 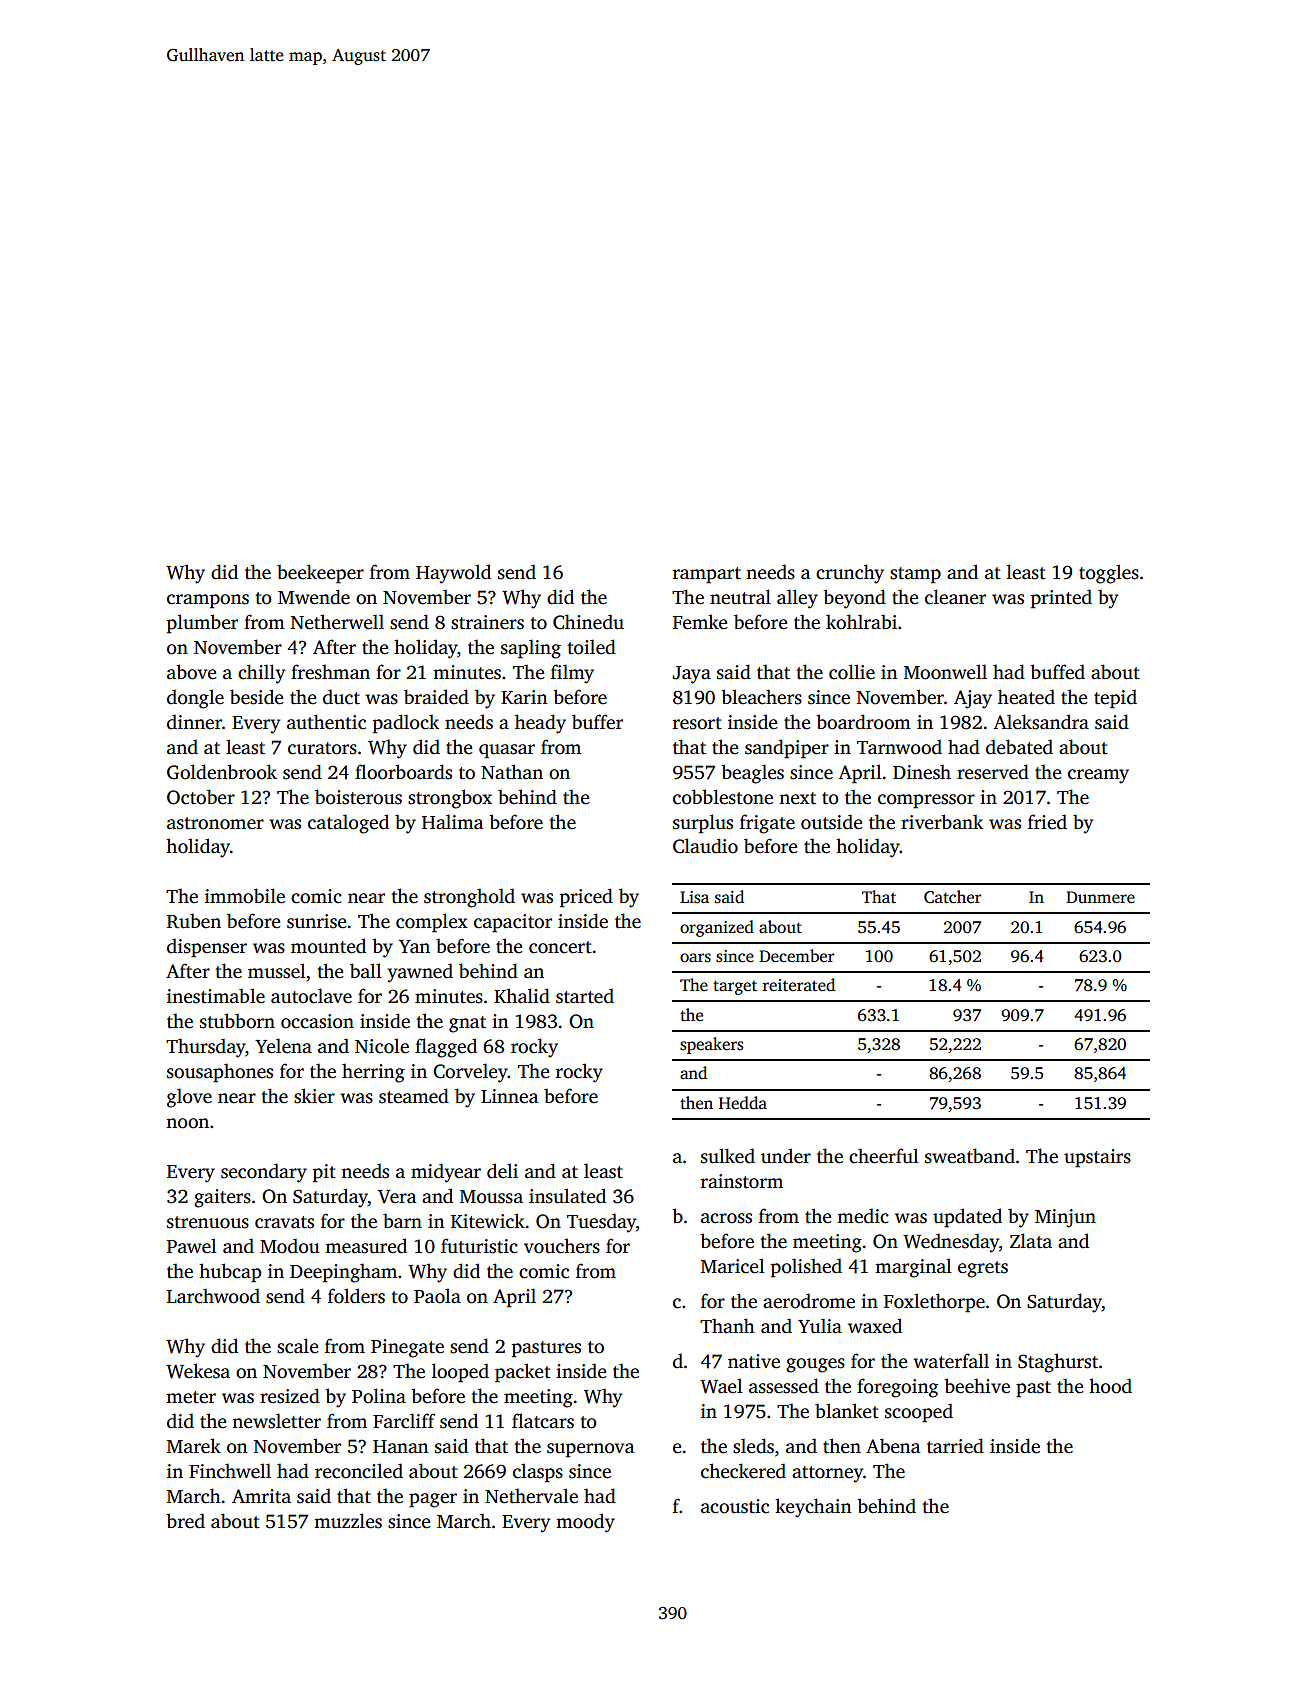 What do you see at coordinates (453, 574) in the screenshot?
I see `Haywold` at bounding box center [453, 574].
